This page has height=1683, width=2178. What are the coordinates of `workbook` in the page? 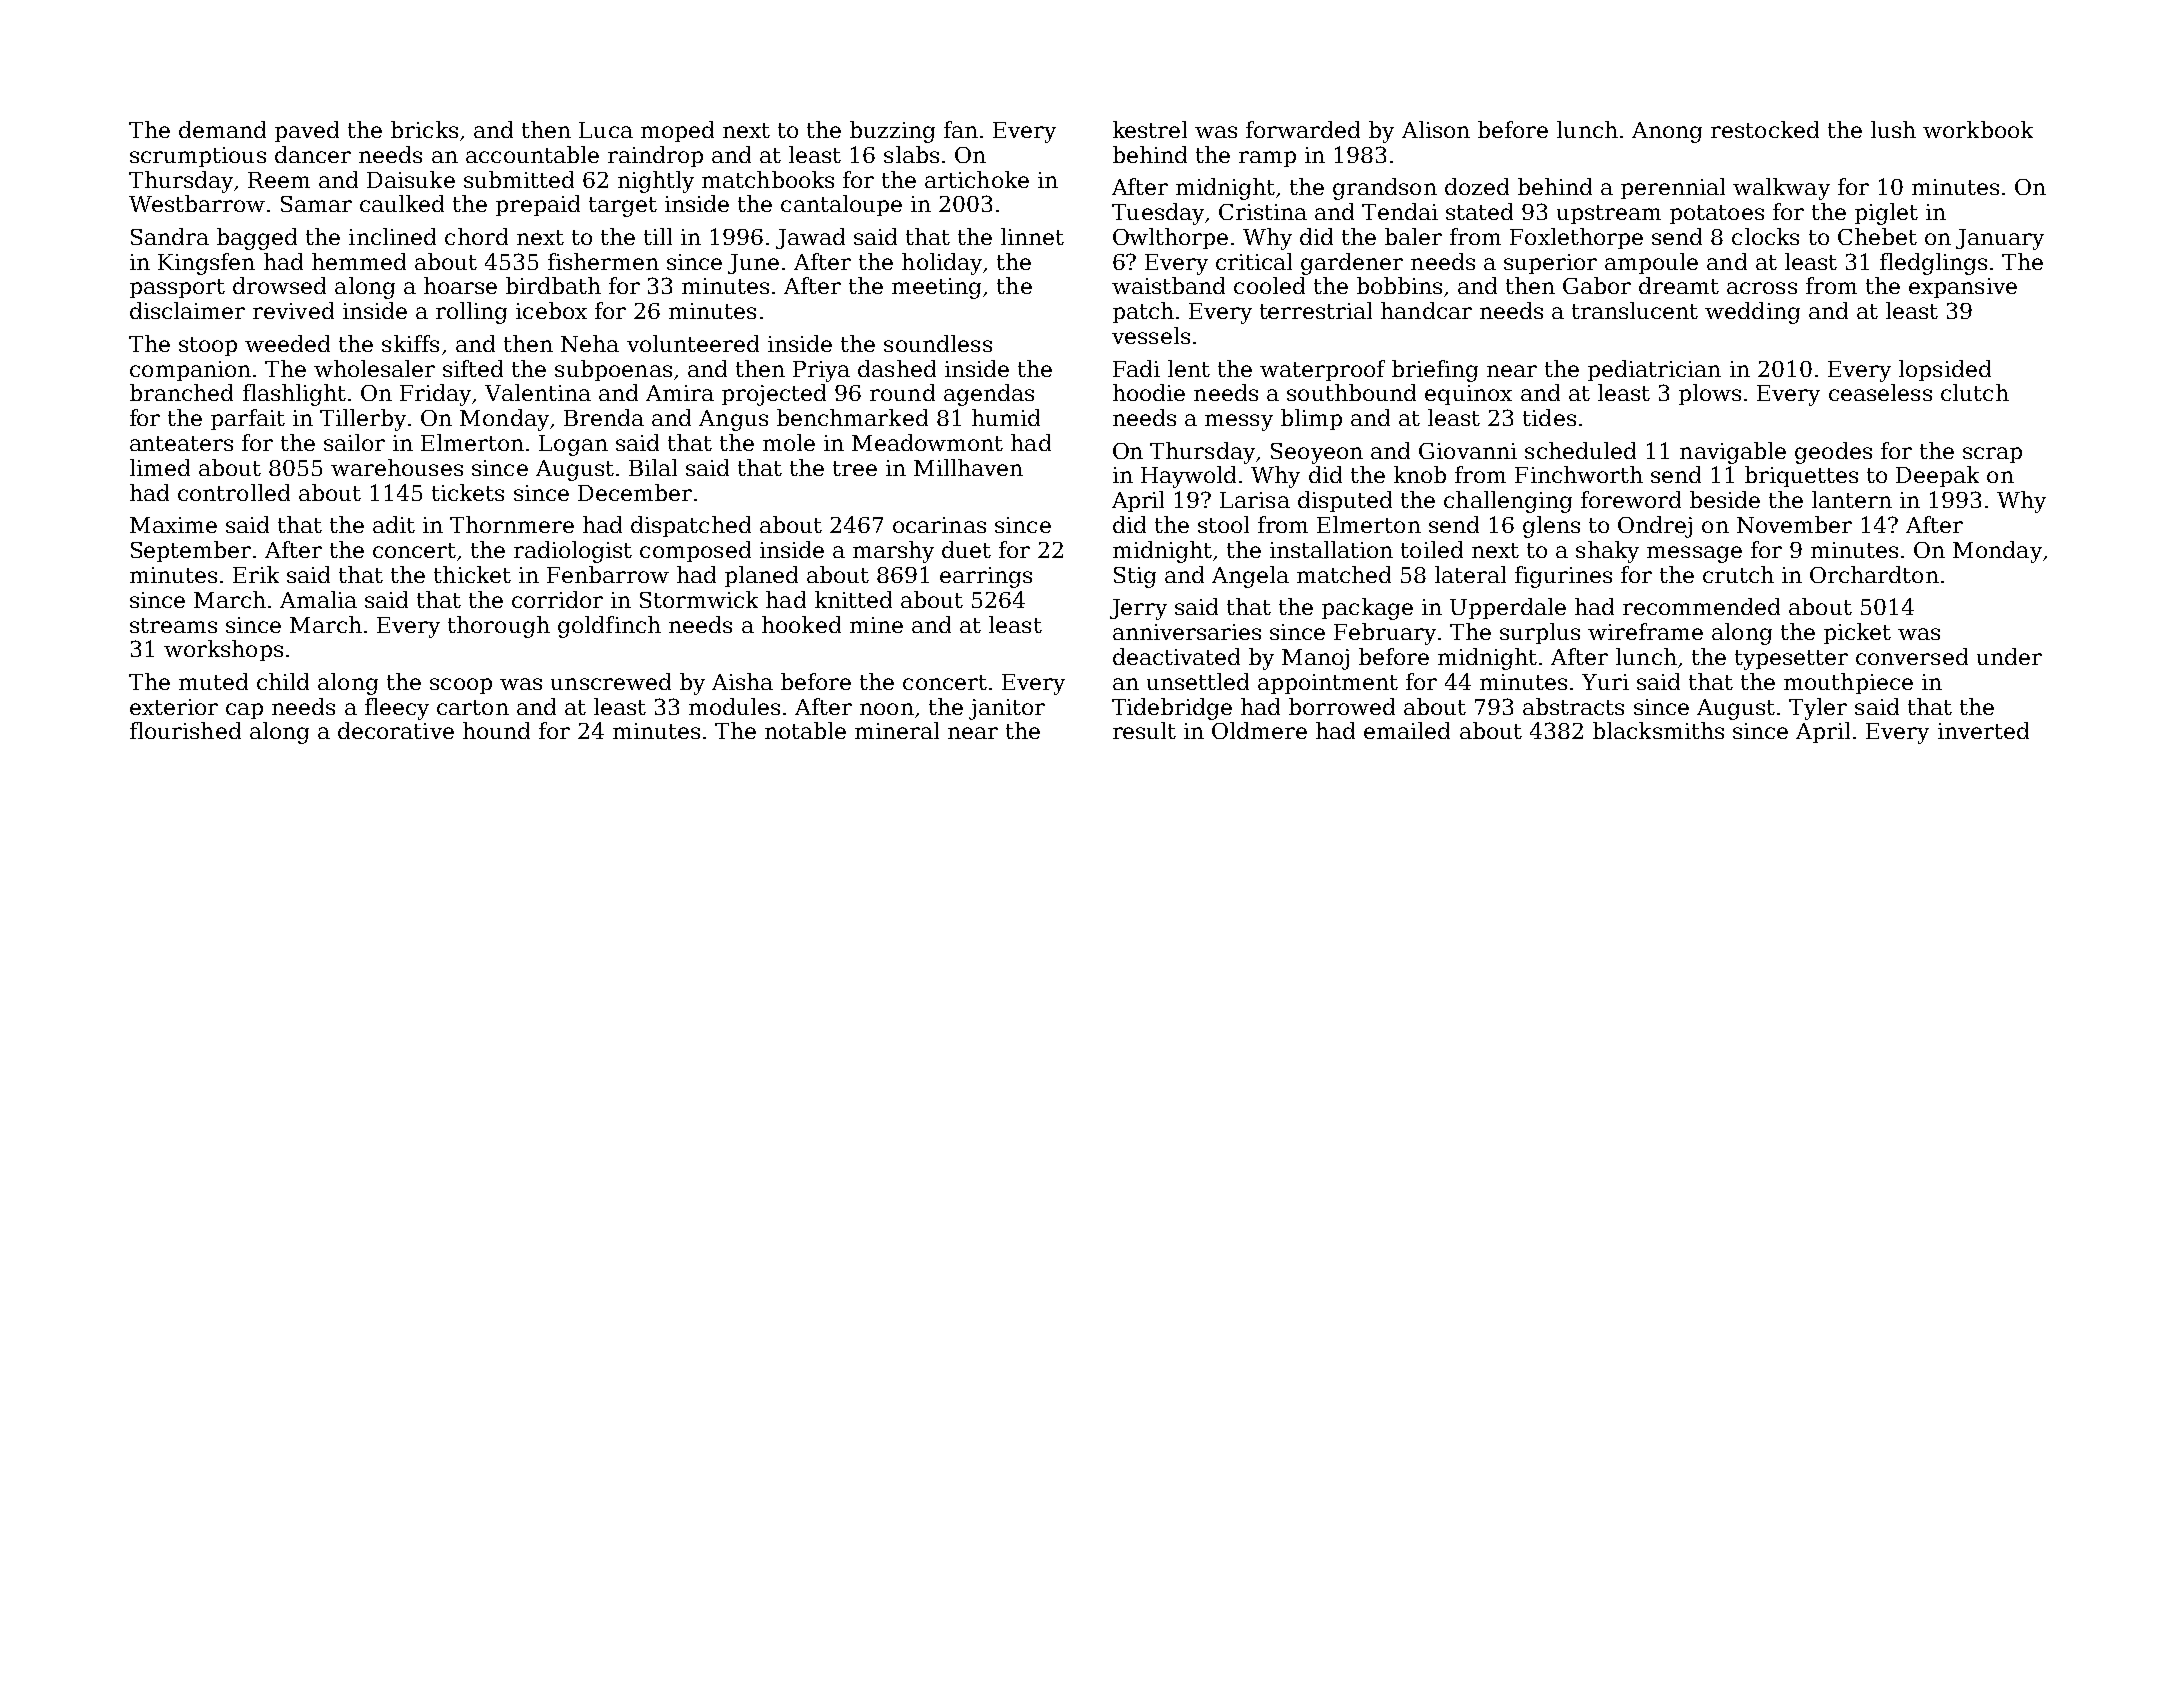 It's located at (1978, 129).
